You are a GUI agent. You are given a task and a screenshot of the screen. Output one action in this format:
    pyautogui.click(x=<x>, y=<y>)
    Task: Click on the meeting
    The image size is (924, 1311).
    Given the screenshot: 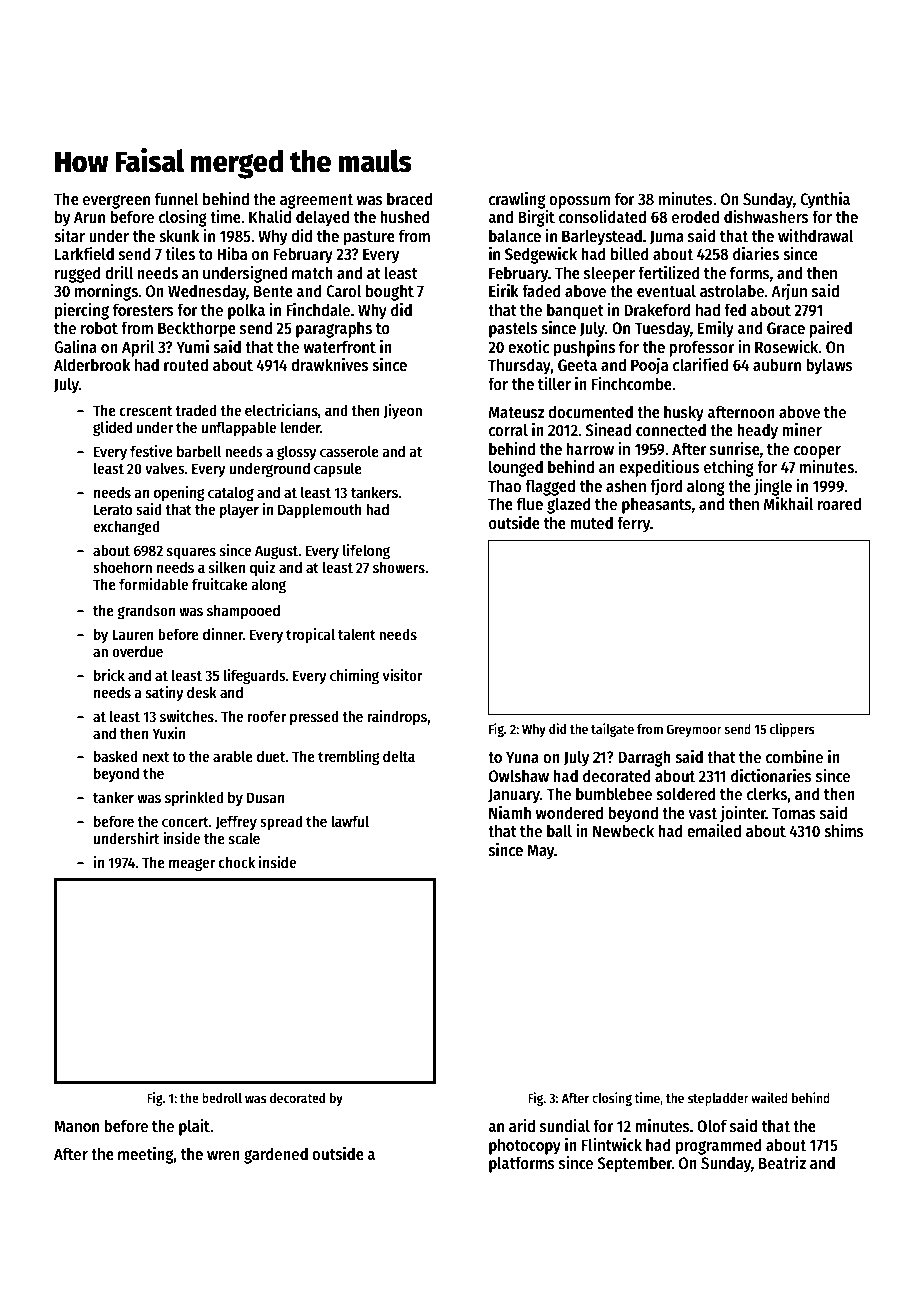 What is the action you would take?
    pyautogui.click(x=146, y=1155)
